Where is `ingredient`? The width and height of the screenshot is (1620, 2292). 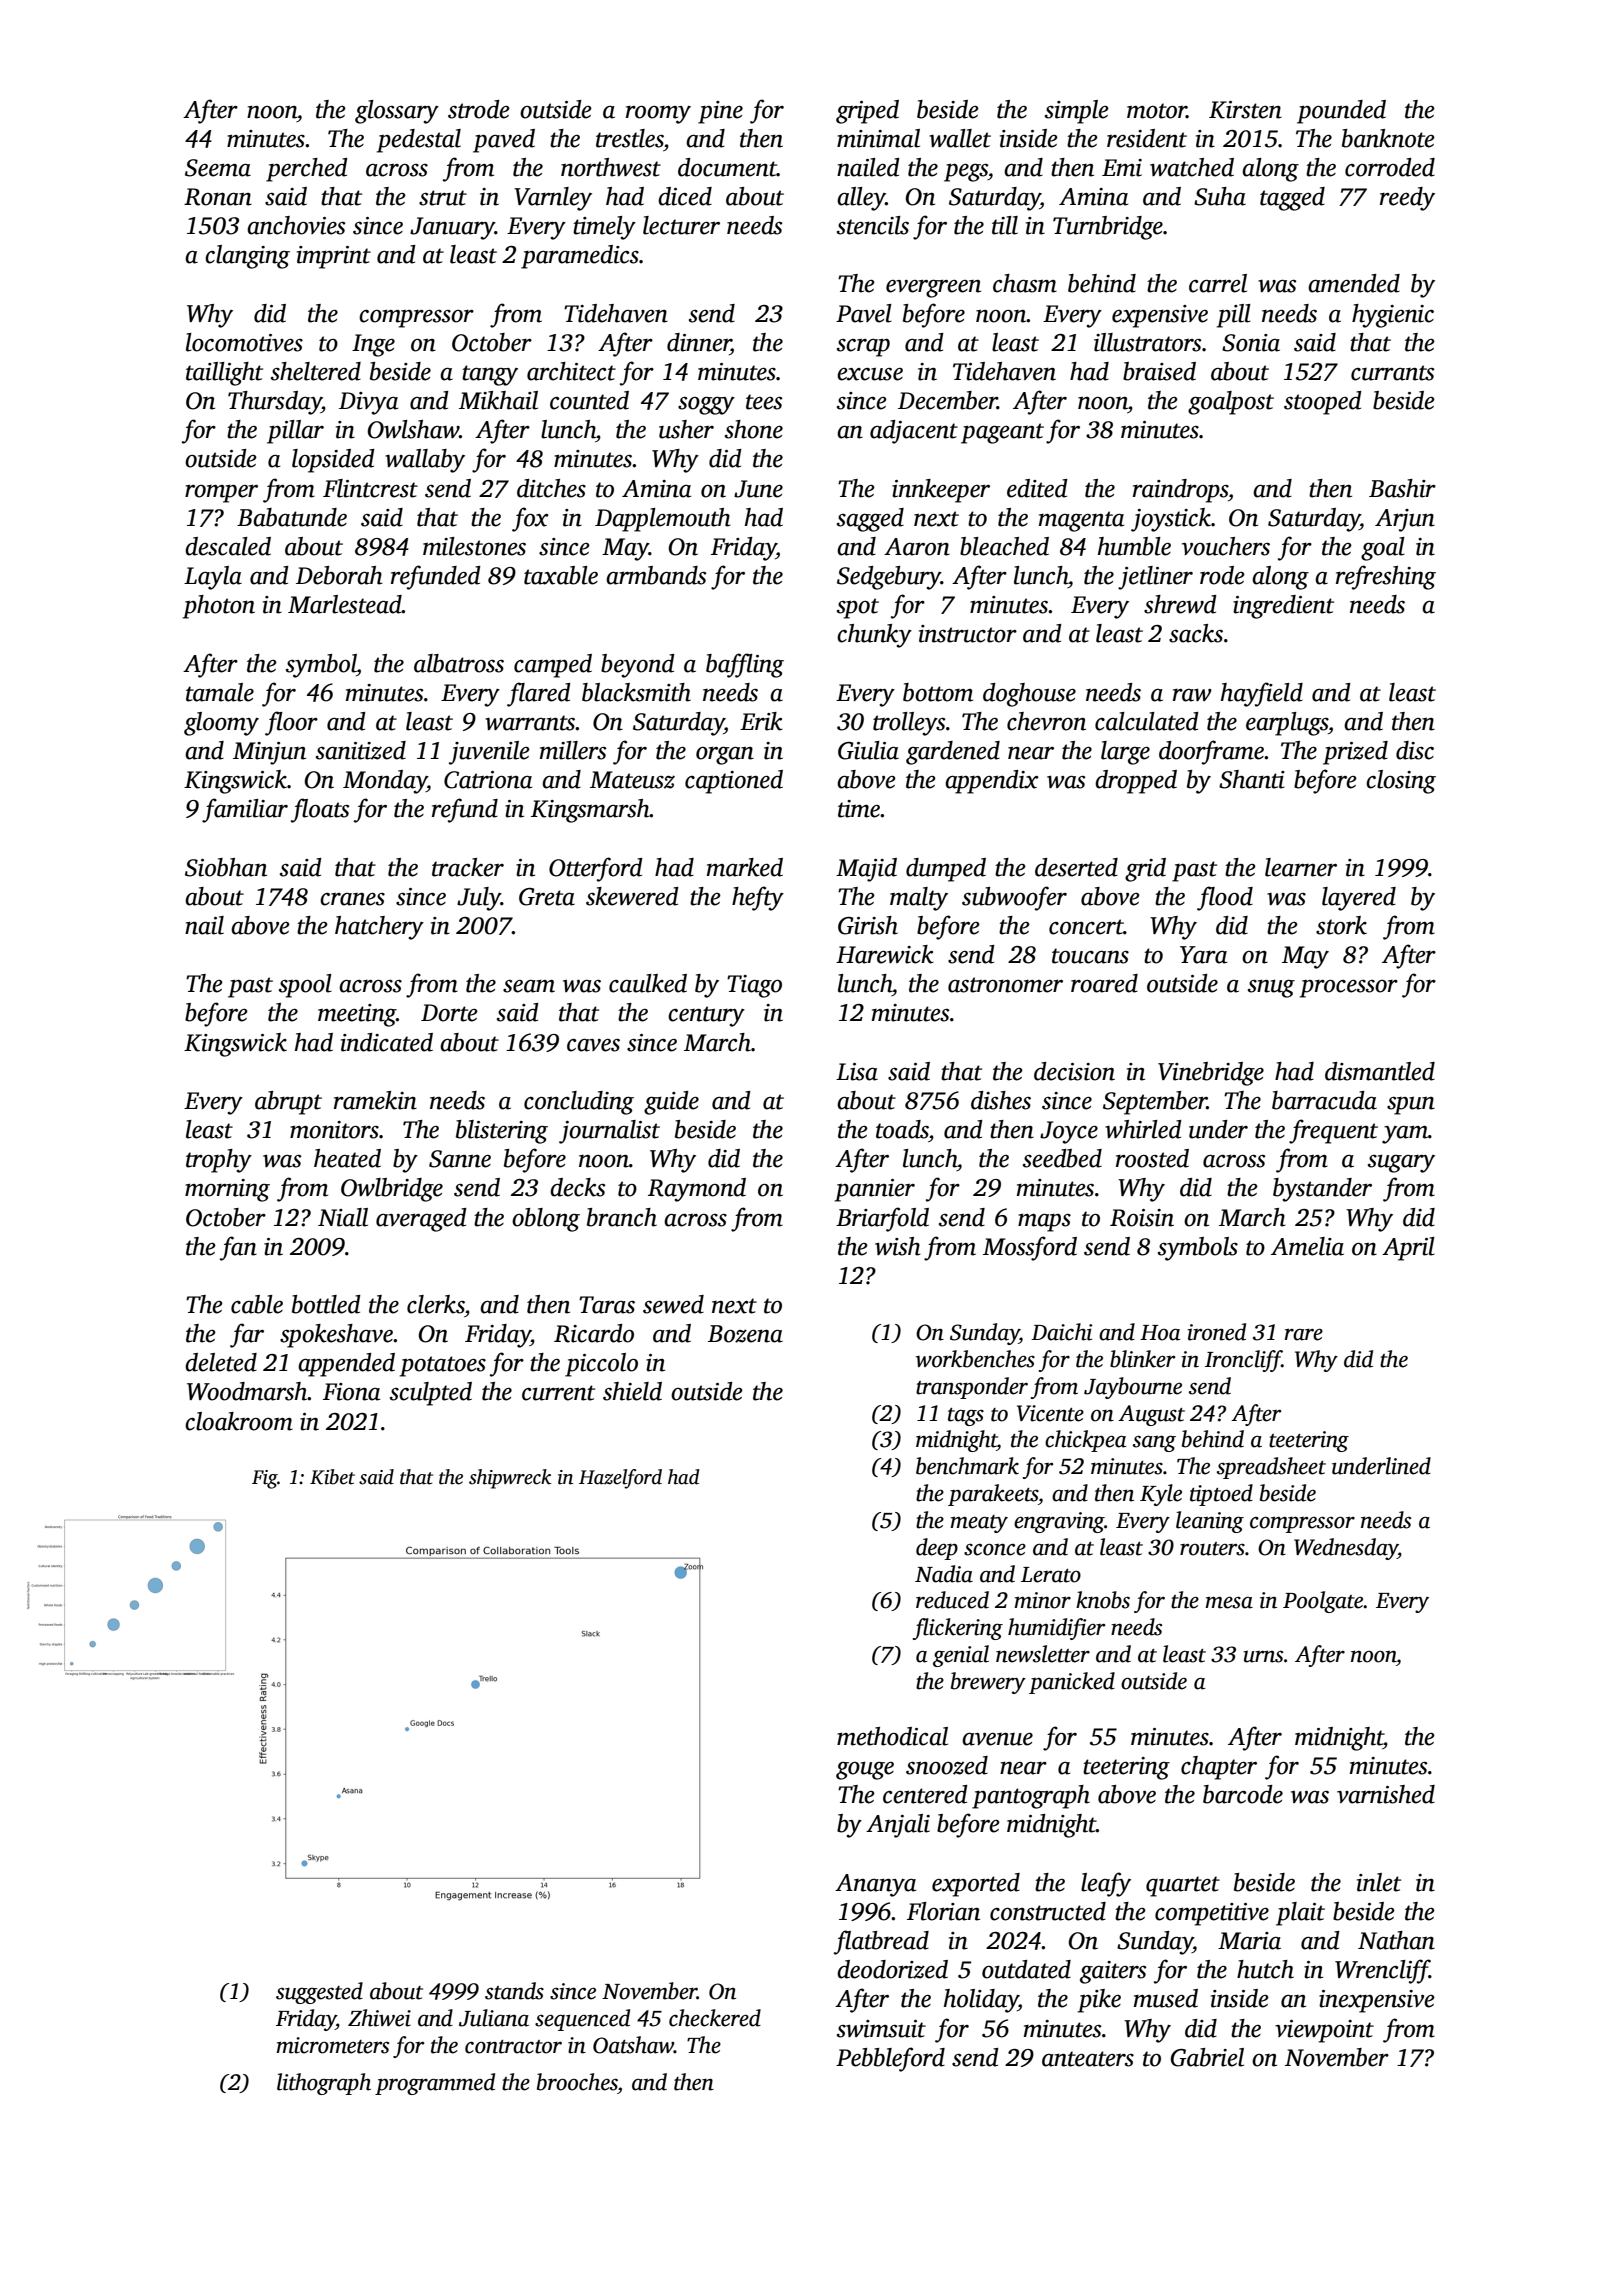
ingredient is located at coordinates (1283, 607).
